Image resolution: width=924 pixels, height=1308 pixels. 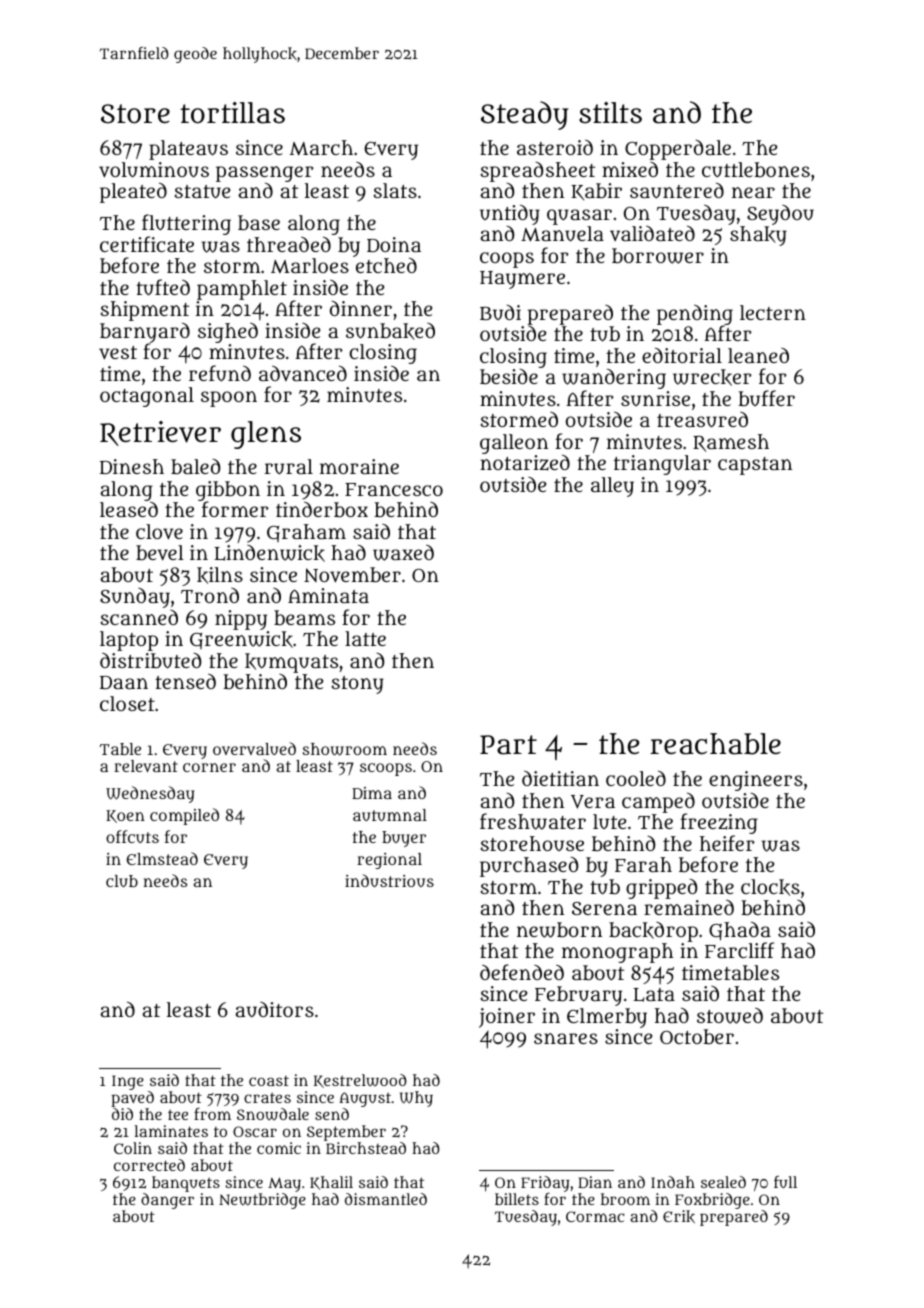 I want to click on sauntered, so click(x=677, y=190).
